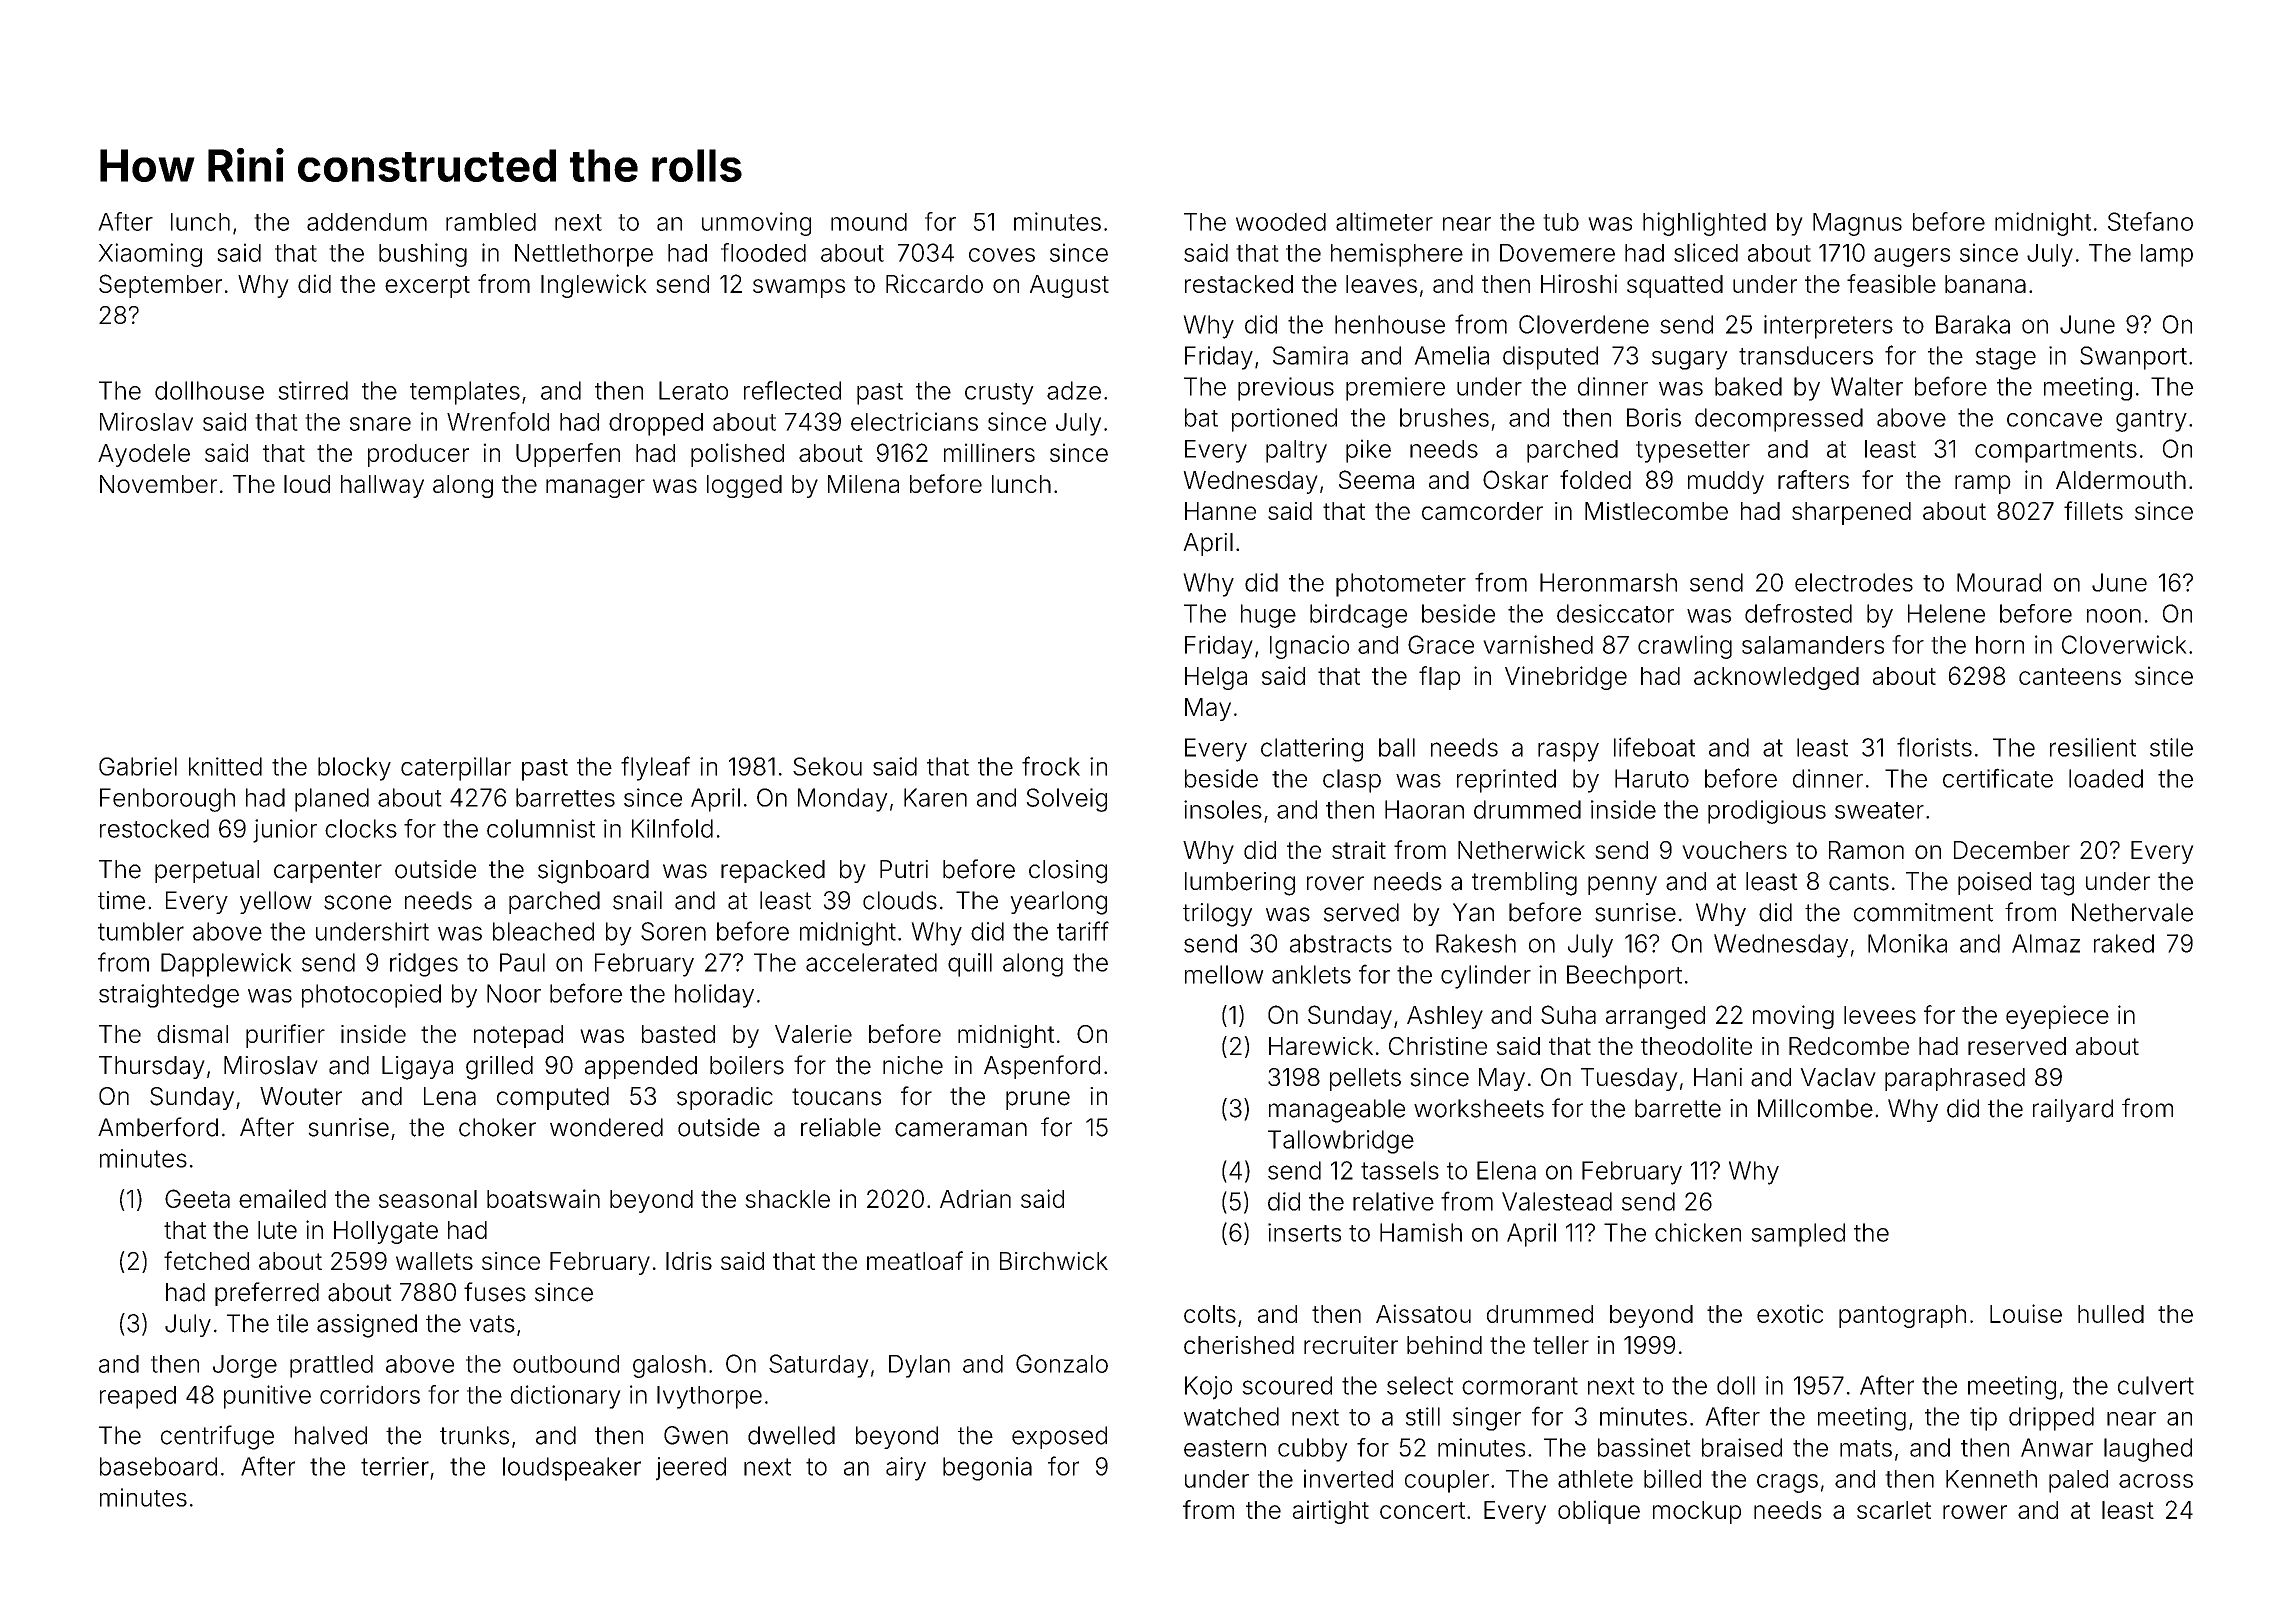 This image has height=1620, width=2292. I want to click on rambled, so click(491, 222).
